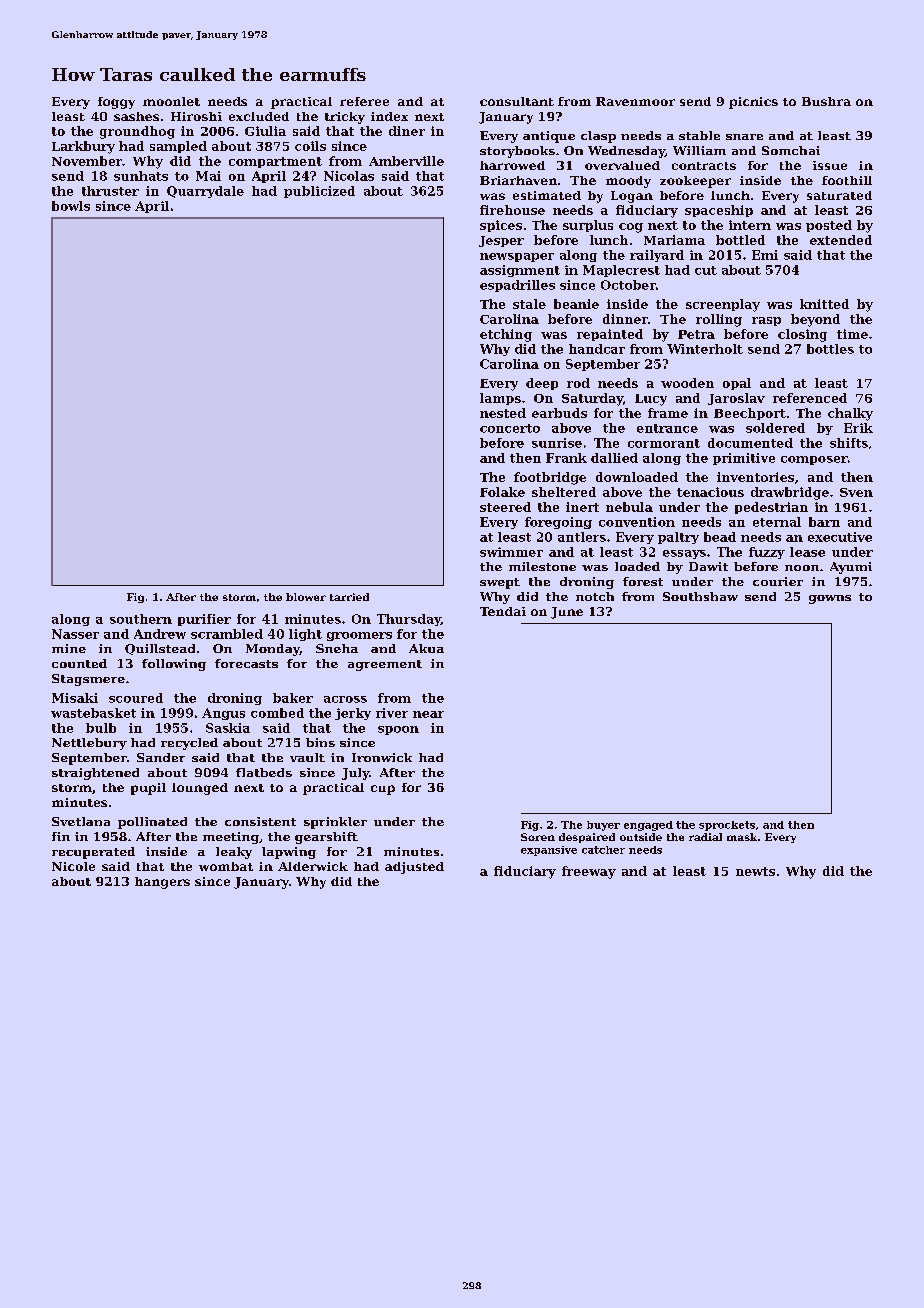  Describe the element at coordinates (335, 823) in the page. I see `sprinkler` at that location.
